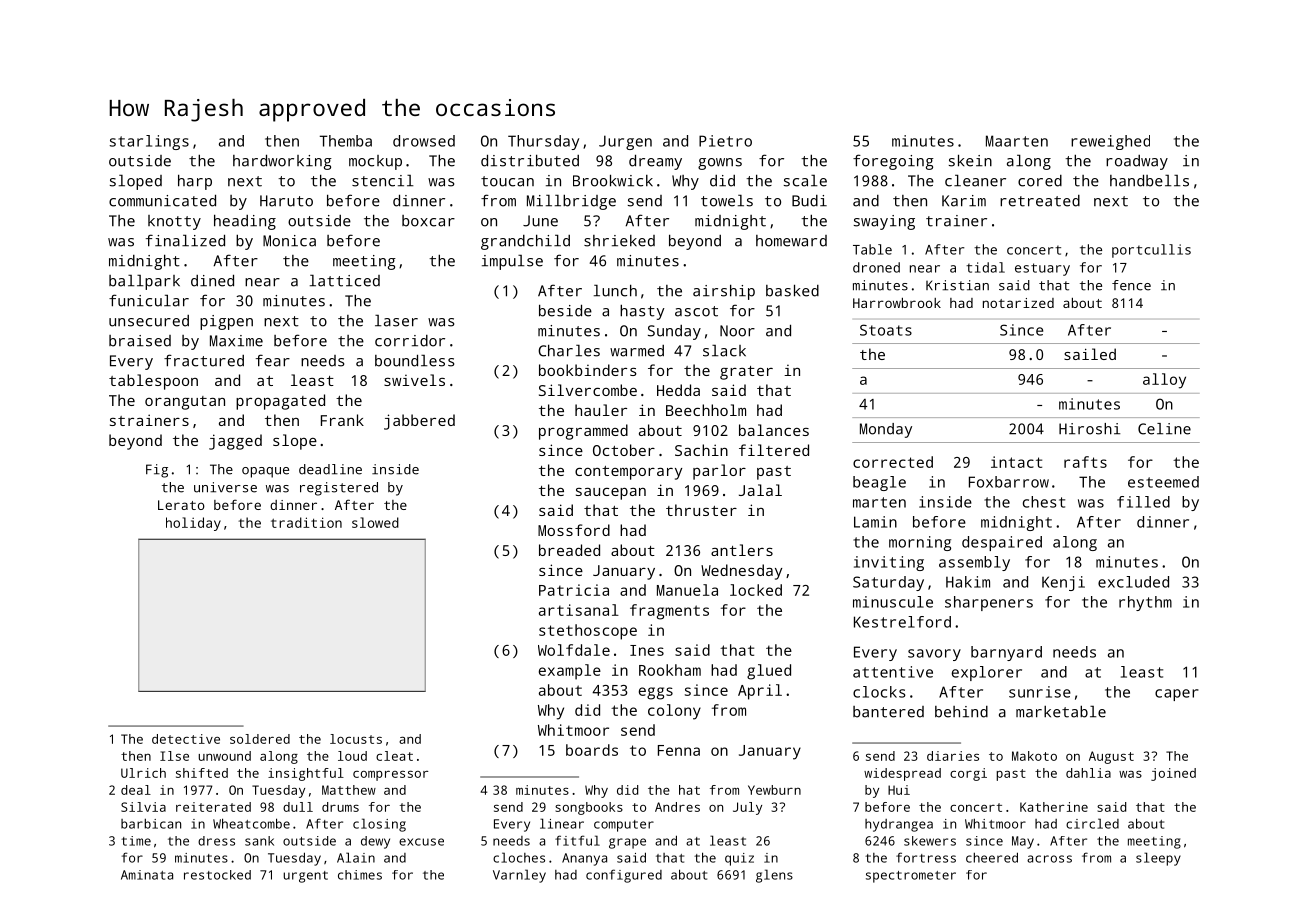 The width and height of the screenshot is (1308, 924). What do you see at coordinates (570, 672) in the screenshot?
I see `example` at bounding box center [570, 672].
